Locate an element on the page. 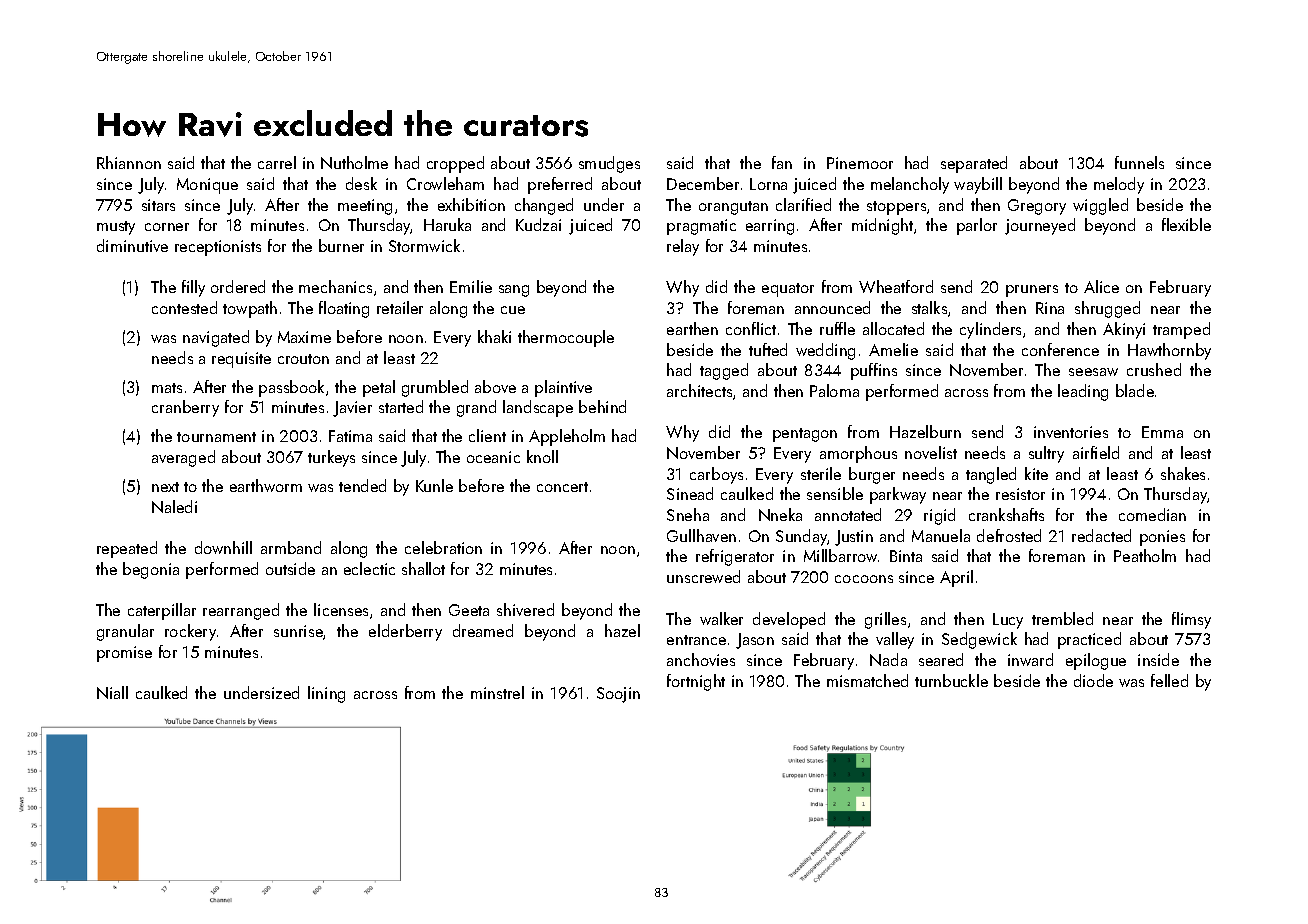  relay is located at coordinates (683, 247).
